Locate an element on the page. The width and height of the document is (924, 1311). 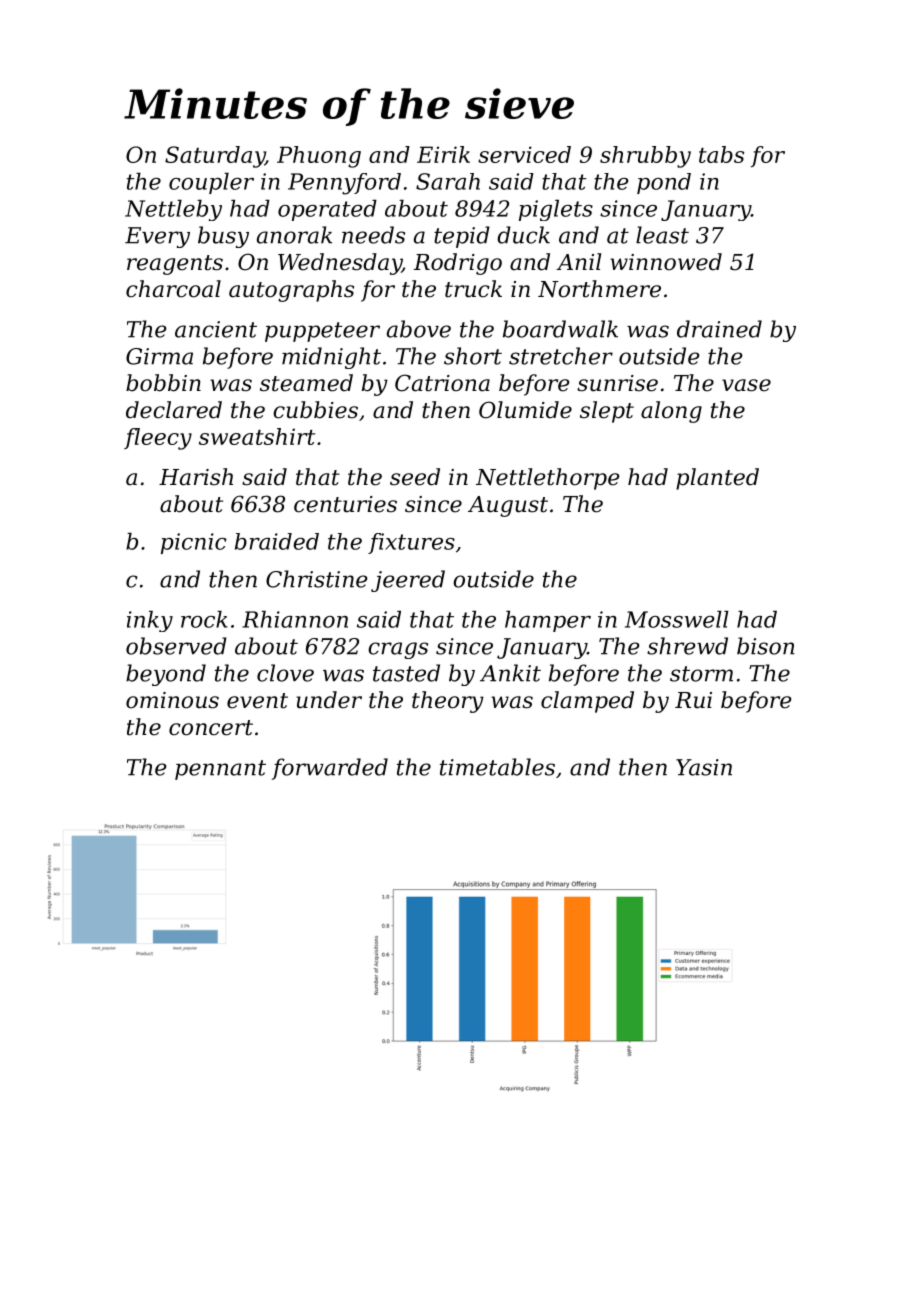
drained is located at coordinates (719, 329).
